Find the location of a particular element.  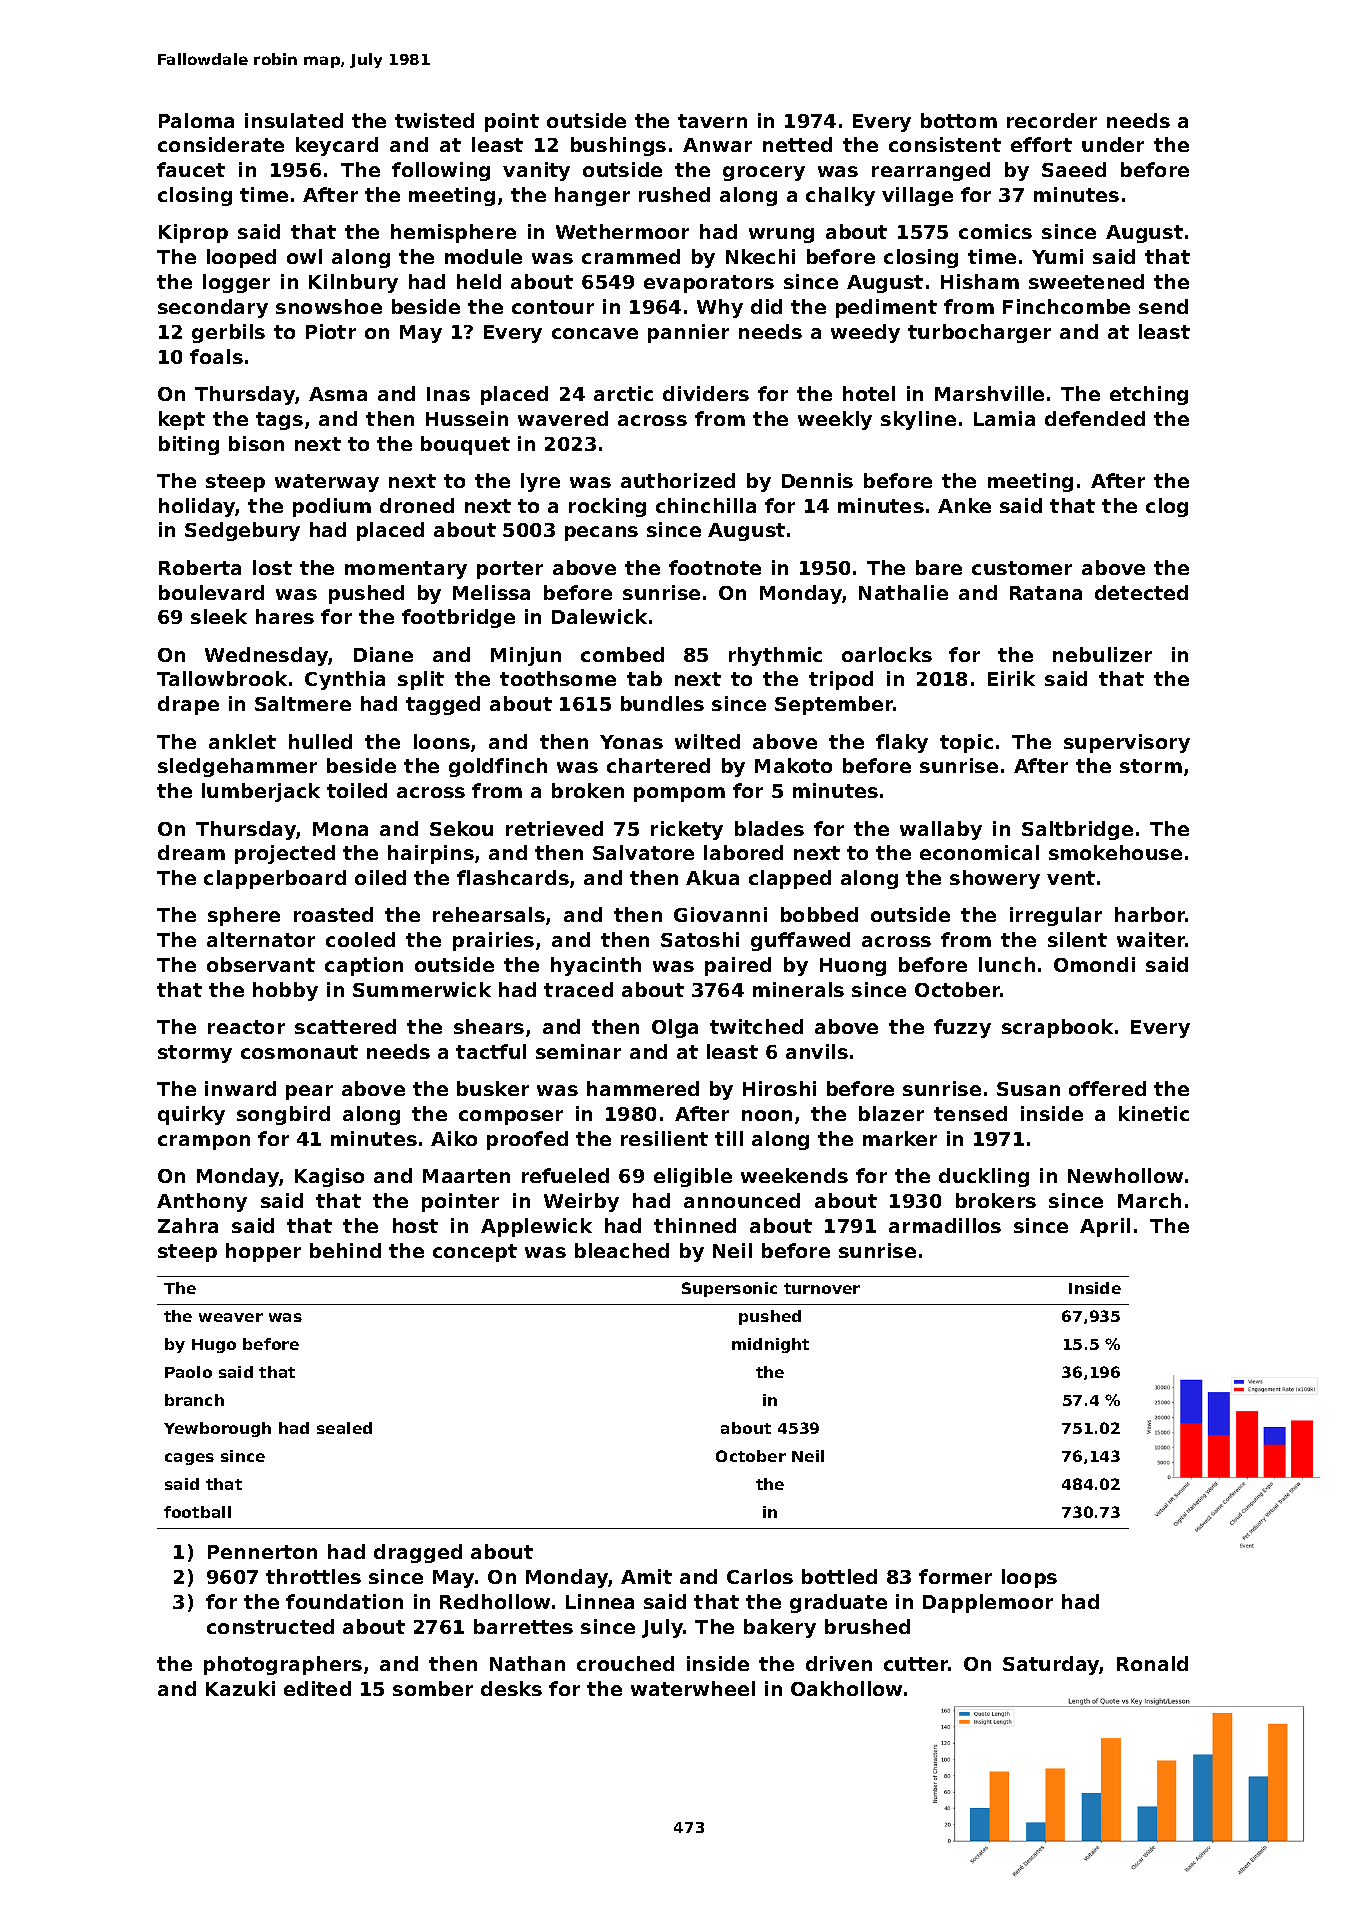

rhythmic is located at coordinates (775, 656).
